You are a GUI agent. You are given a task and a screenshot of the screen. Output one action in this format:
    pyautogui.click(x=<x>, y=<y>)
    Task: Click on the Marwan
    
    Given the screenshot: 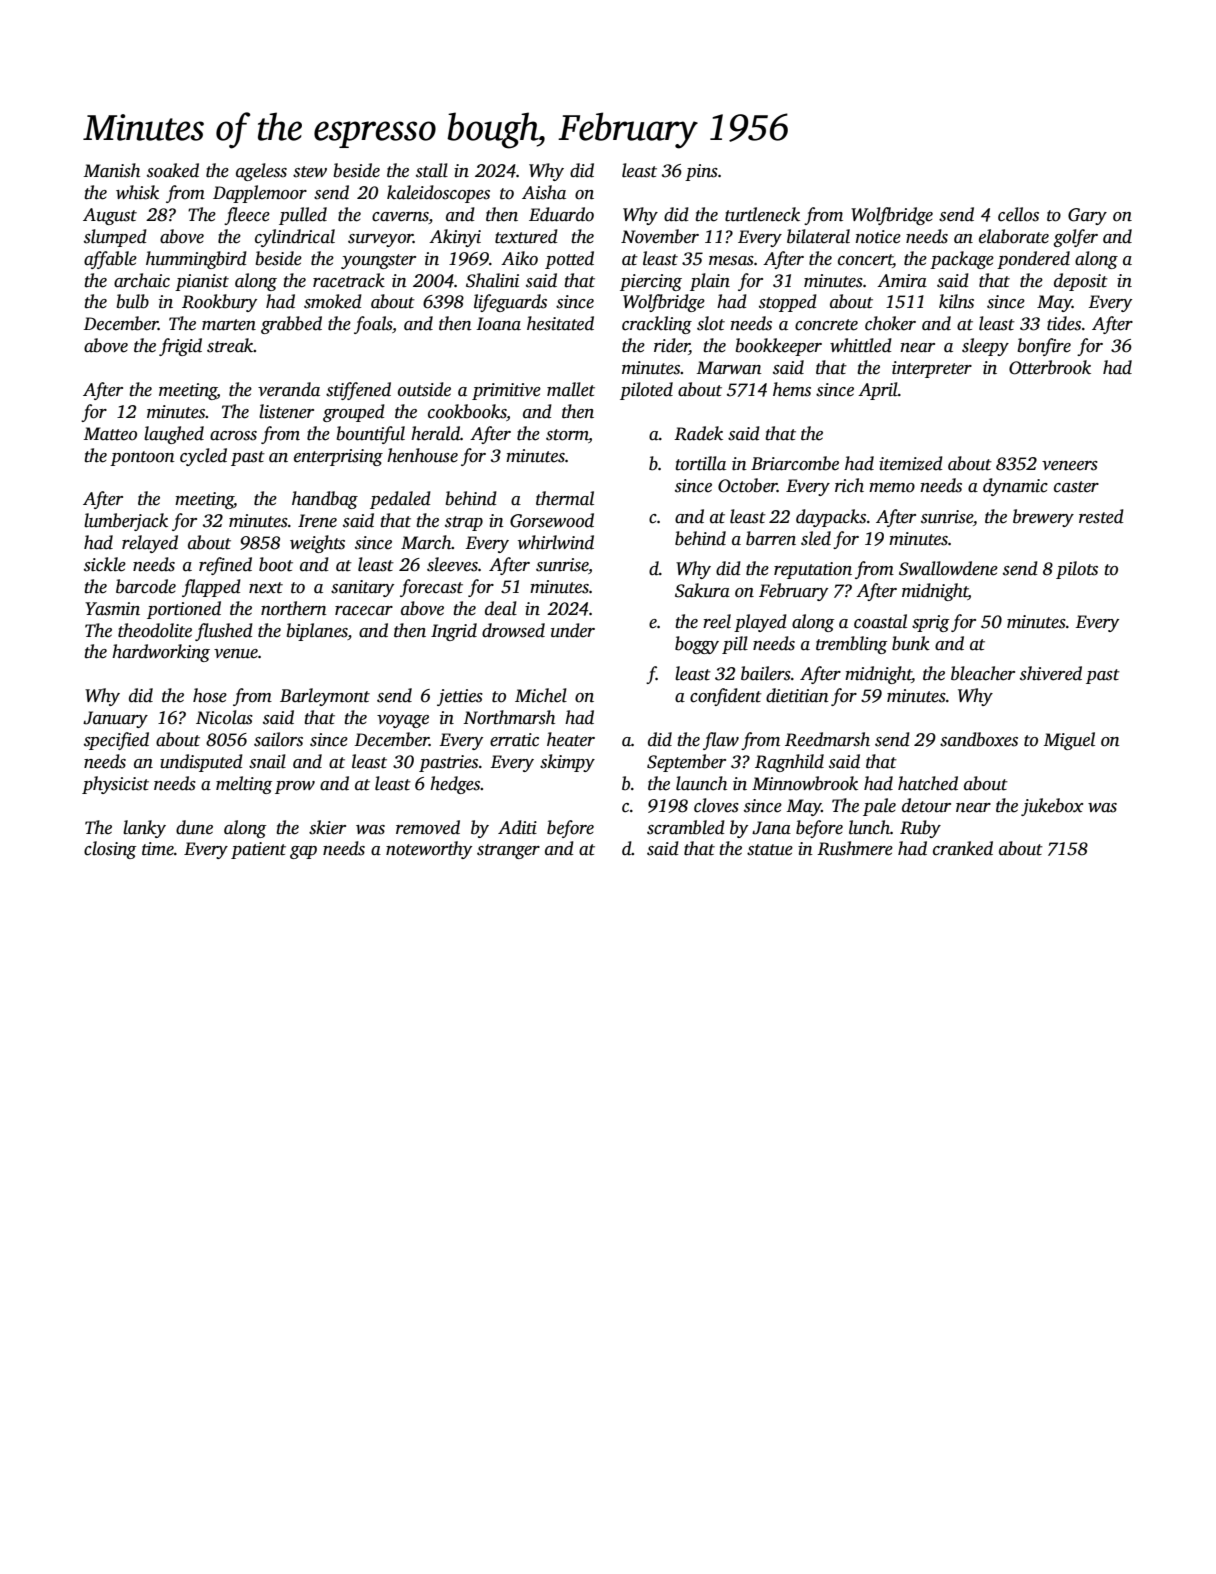 What is the action you would take?
    pyautogui.click(x=729, y=368)
